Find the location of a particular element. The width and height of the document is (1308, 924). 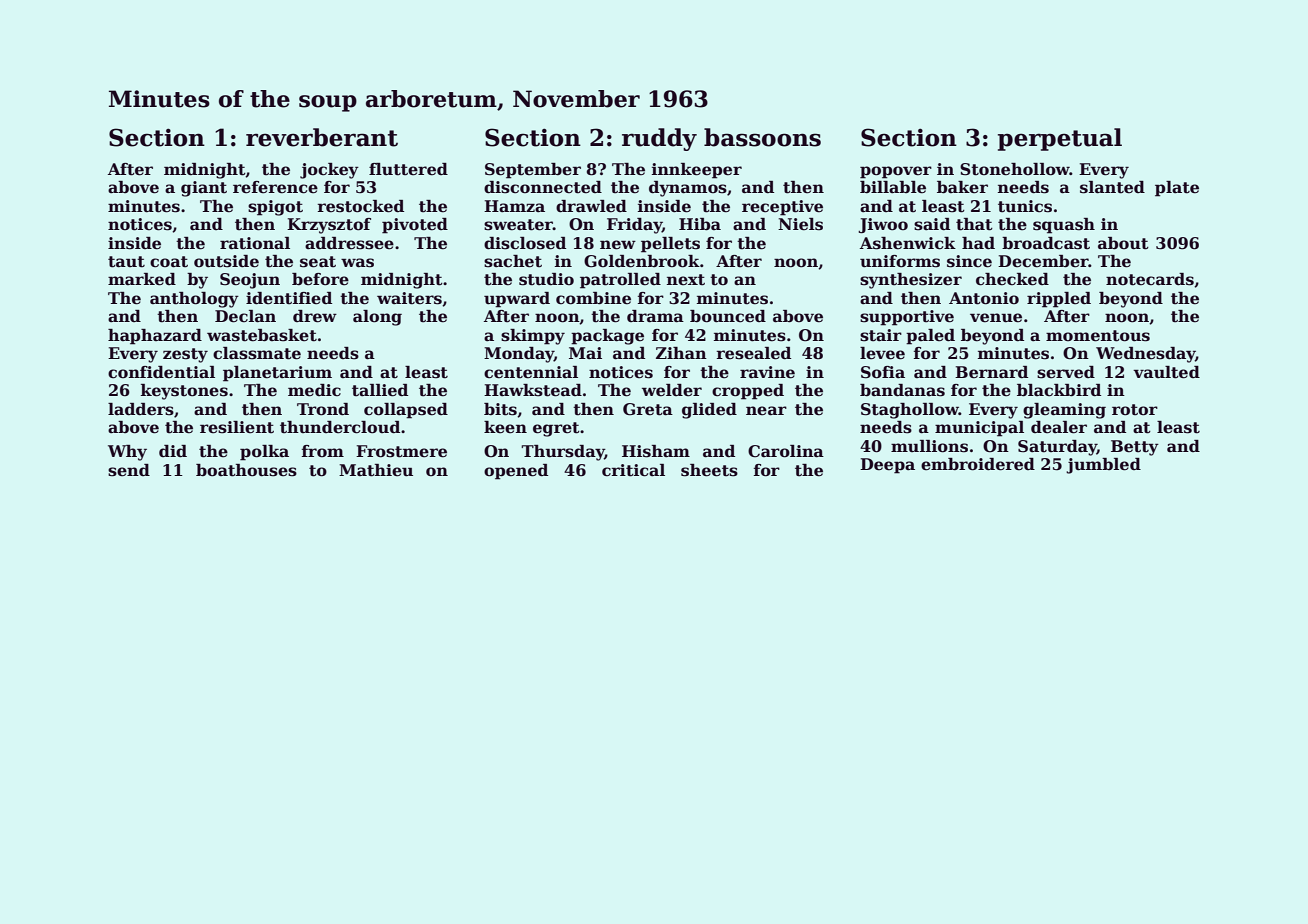

Goldenbrook is located at coordinates (642, 261).
